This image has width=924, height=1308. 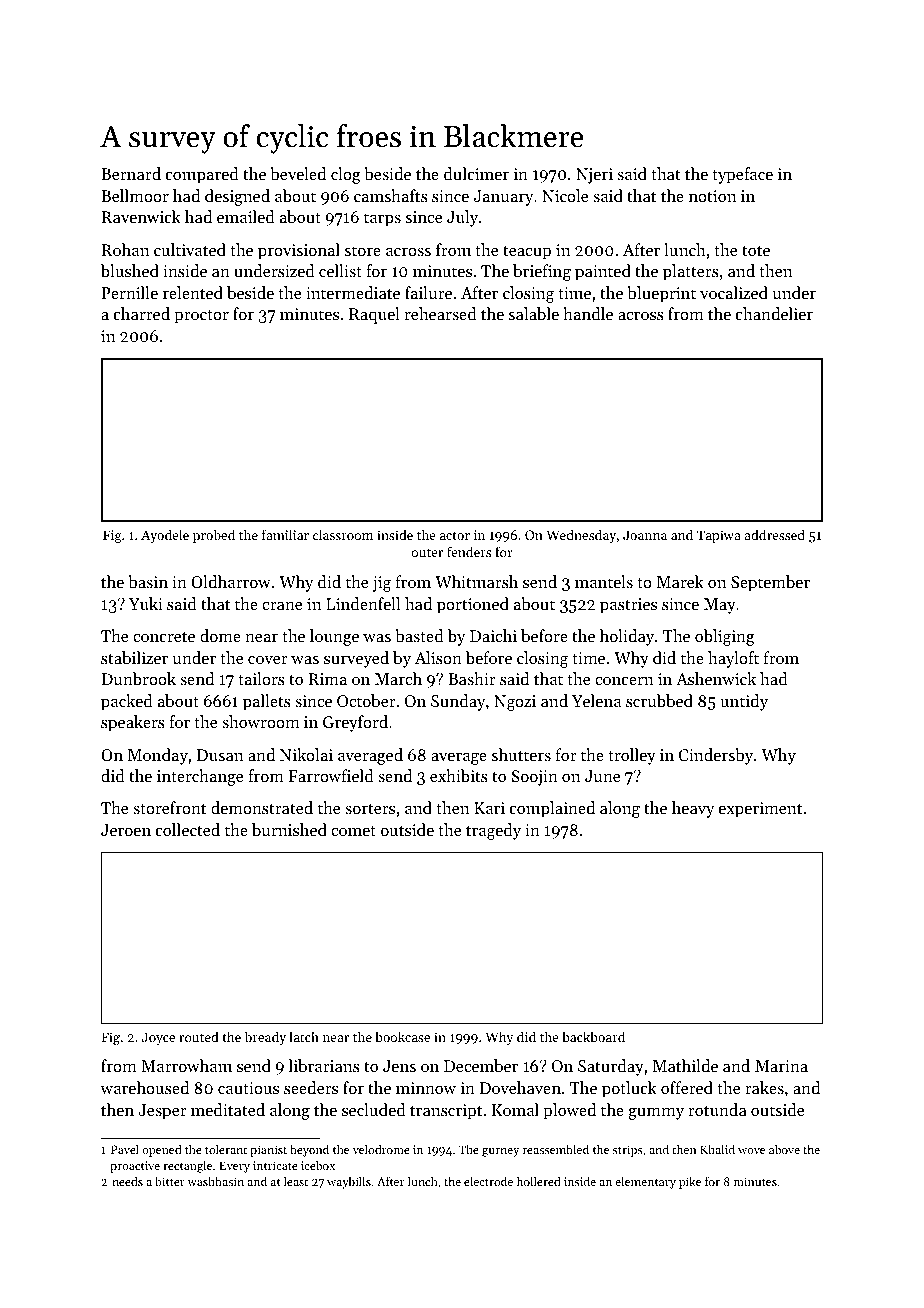 I want to click on proctor, so click(x=201, y=317).
